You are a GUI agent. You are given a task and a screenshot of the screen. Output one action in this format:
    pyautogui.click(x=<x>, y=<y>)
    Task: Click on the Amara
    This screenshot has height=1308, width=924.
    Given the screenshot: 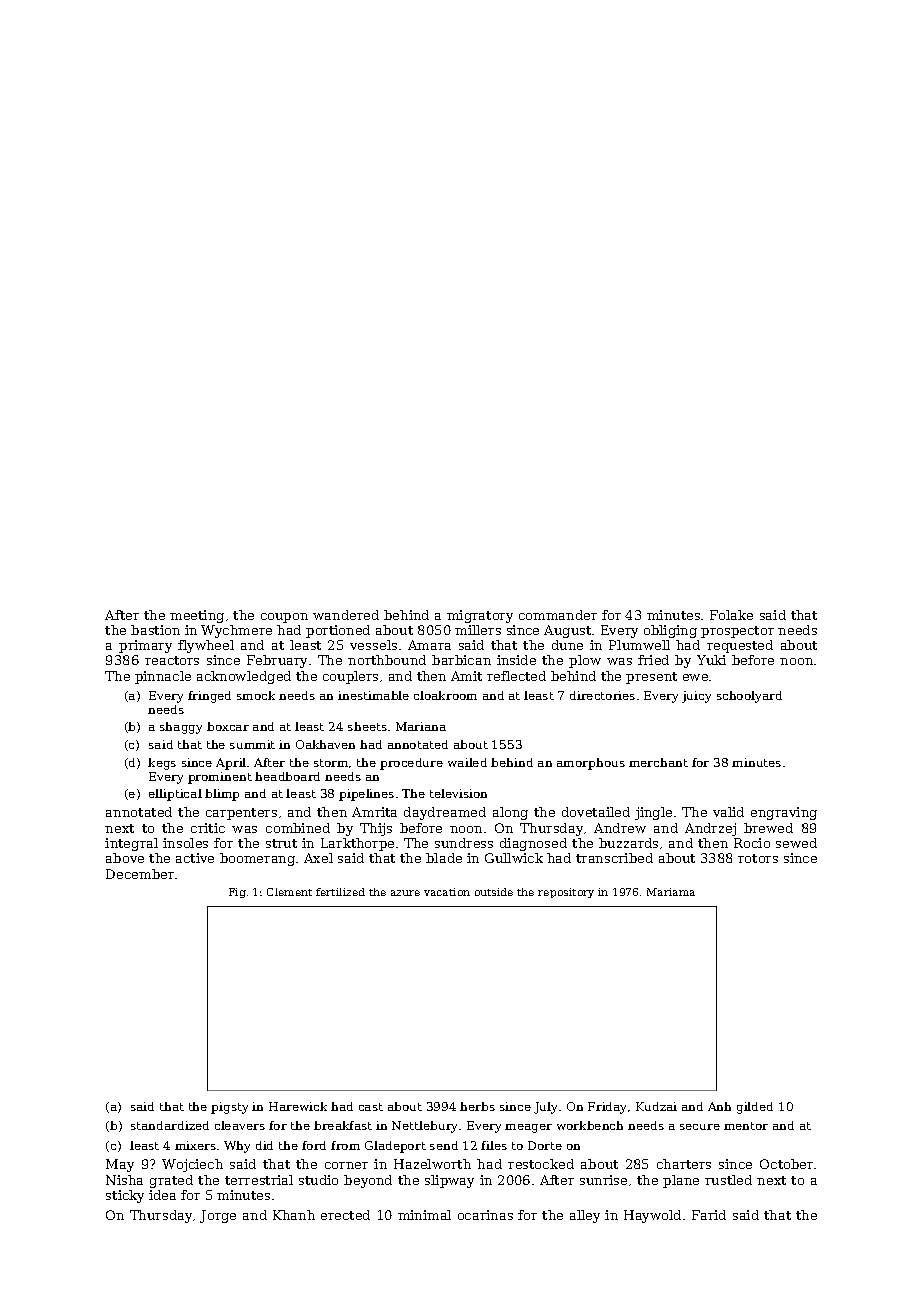 What is the action you would take?
    pyautogui.click(x=429, y=645)
